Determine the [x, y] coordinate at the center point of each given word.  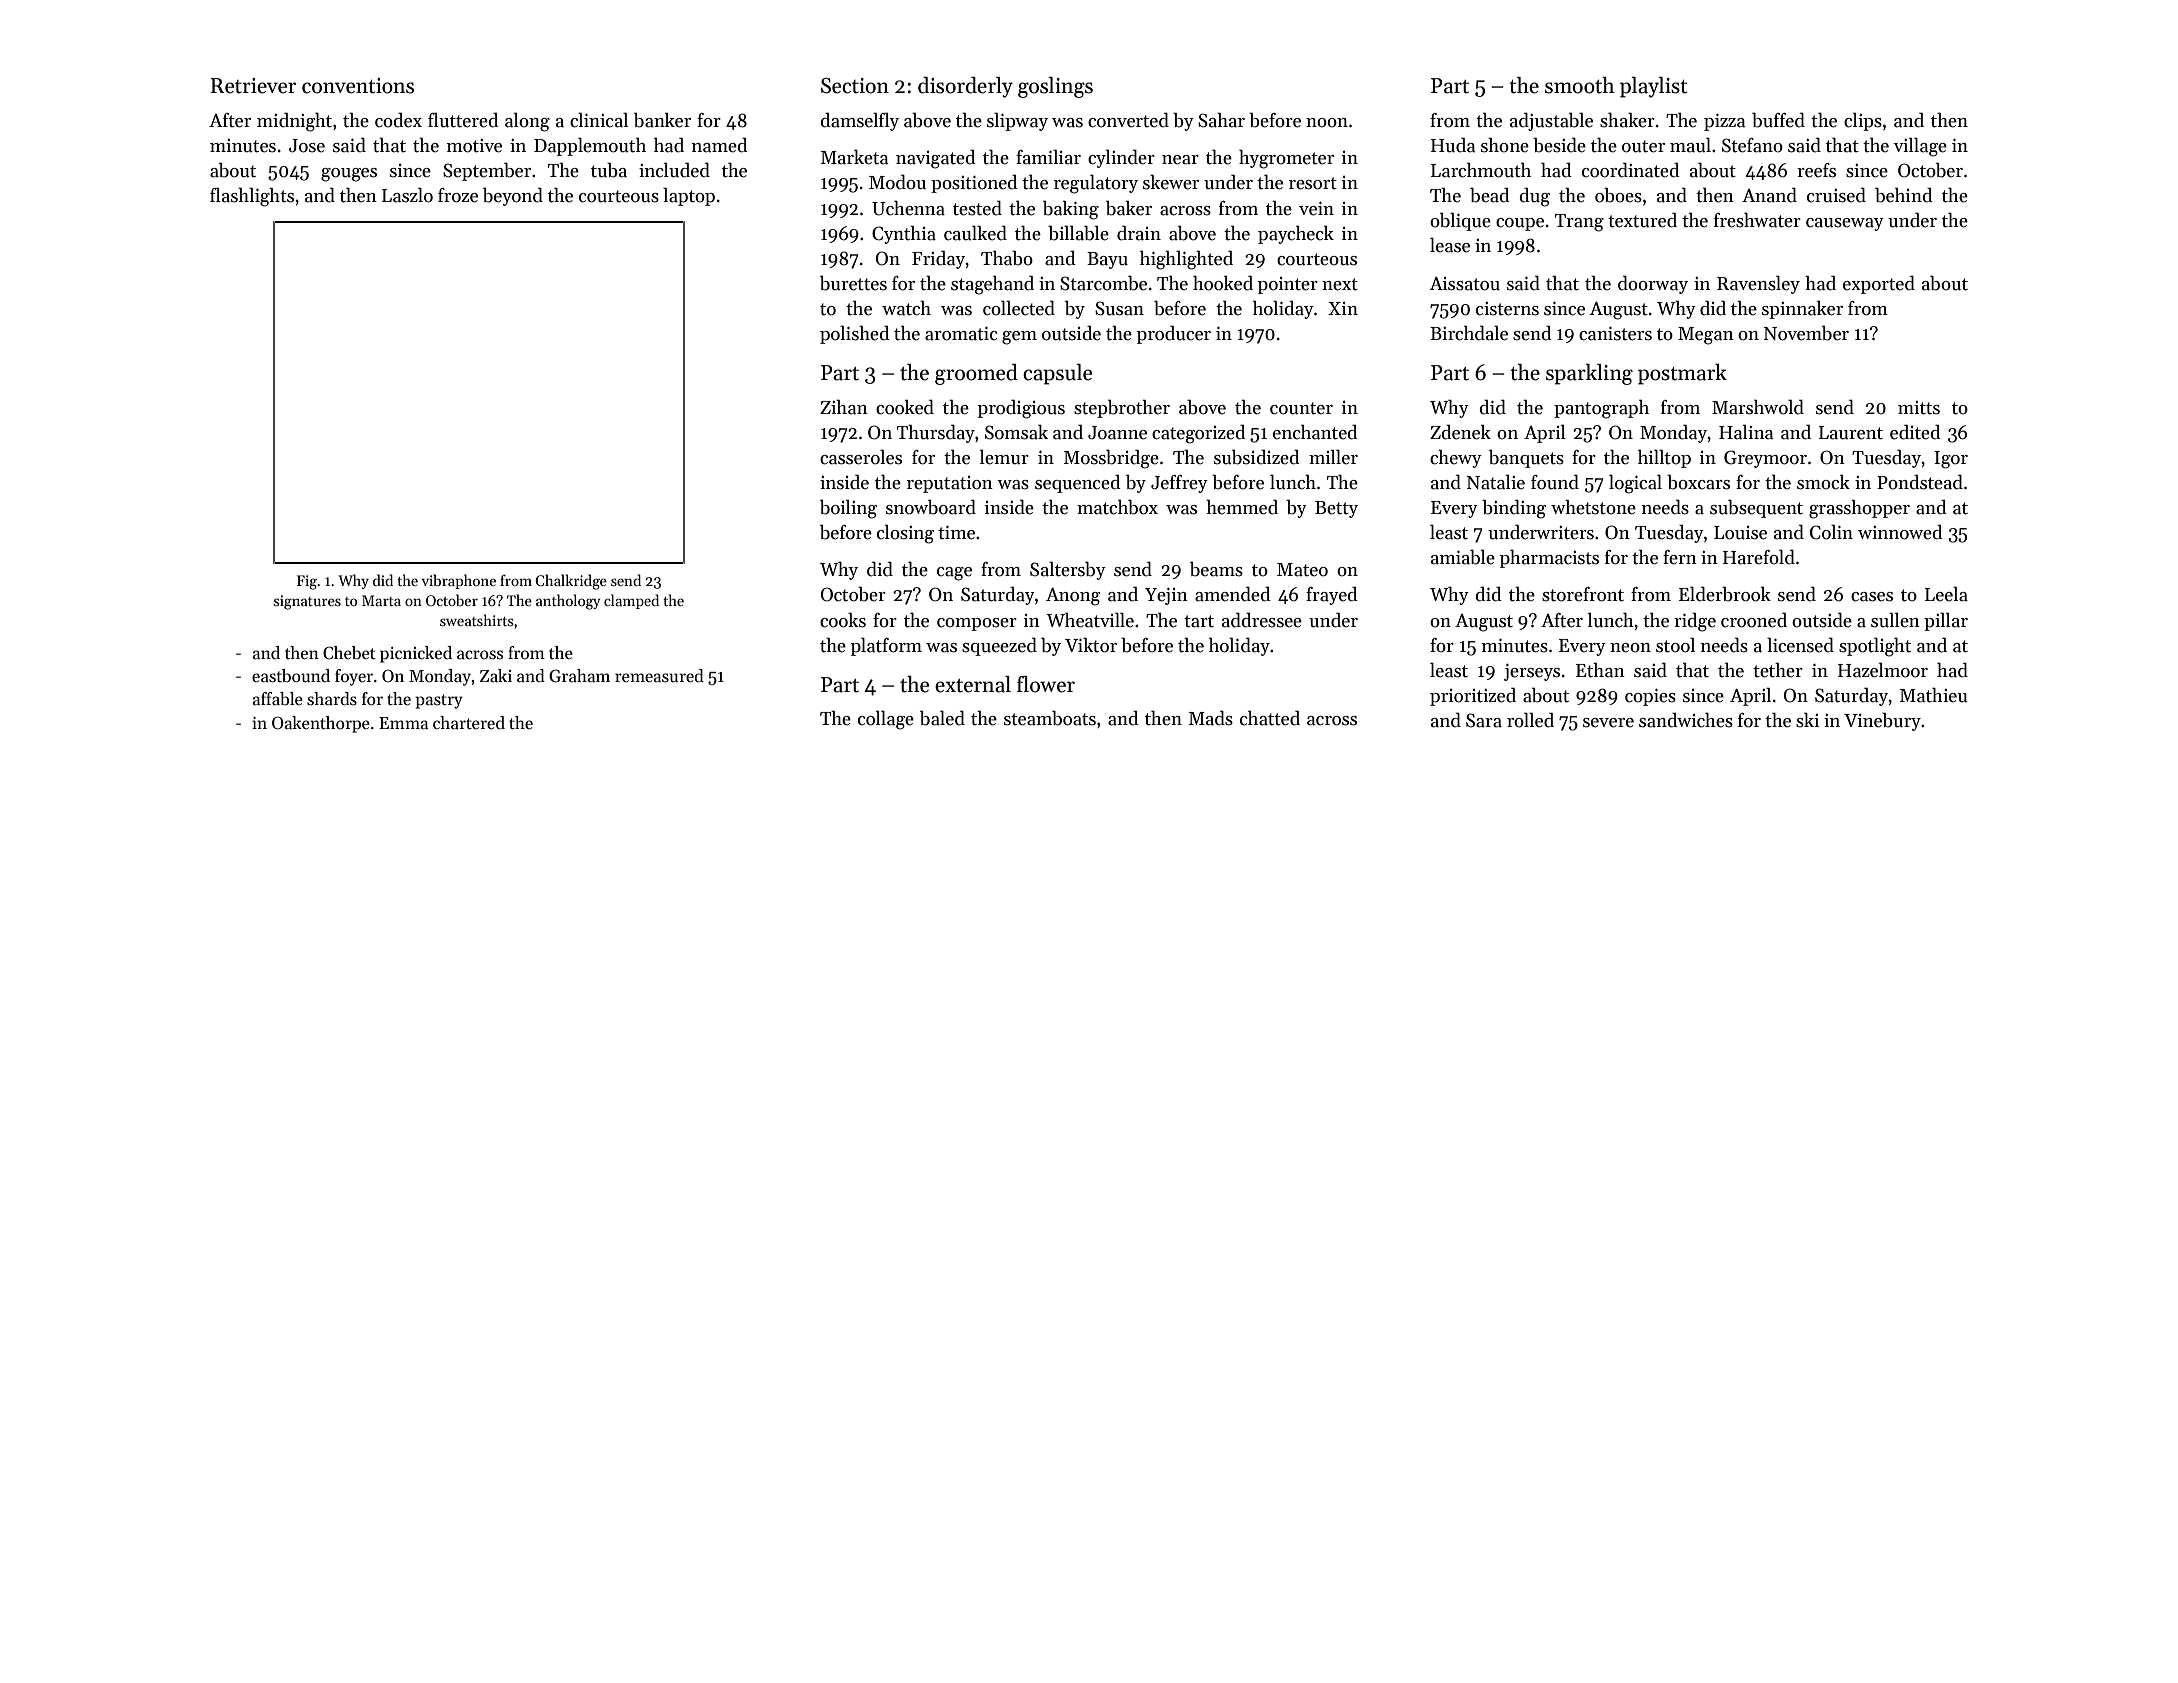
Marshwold [1758, 407]
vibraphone [458, 581]
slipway [1017, 122]
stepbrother [1122, 408]
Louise [1740, 533]
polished [854, 334]
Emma [403, 723]
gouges [349, 175]
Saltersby [1068, 570]
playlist [1653, 87]
